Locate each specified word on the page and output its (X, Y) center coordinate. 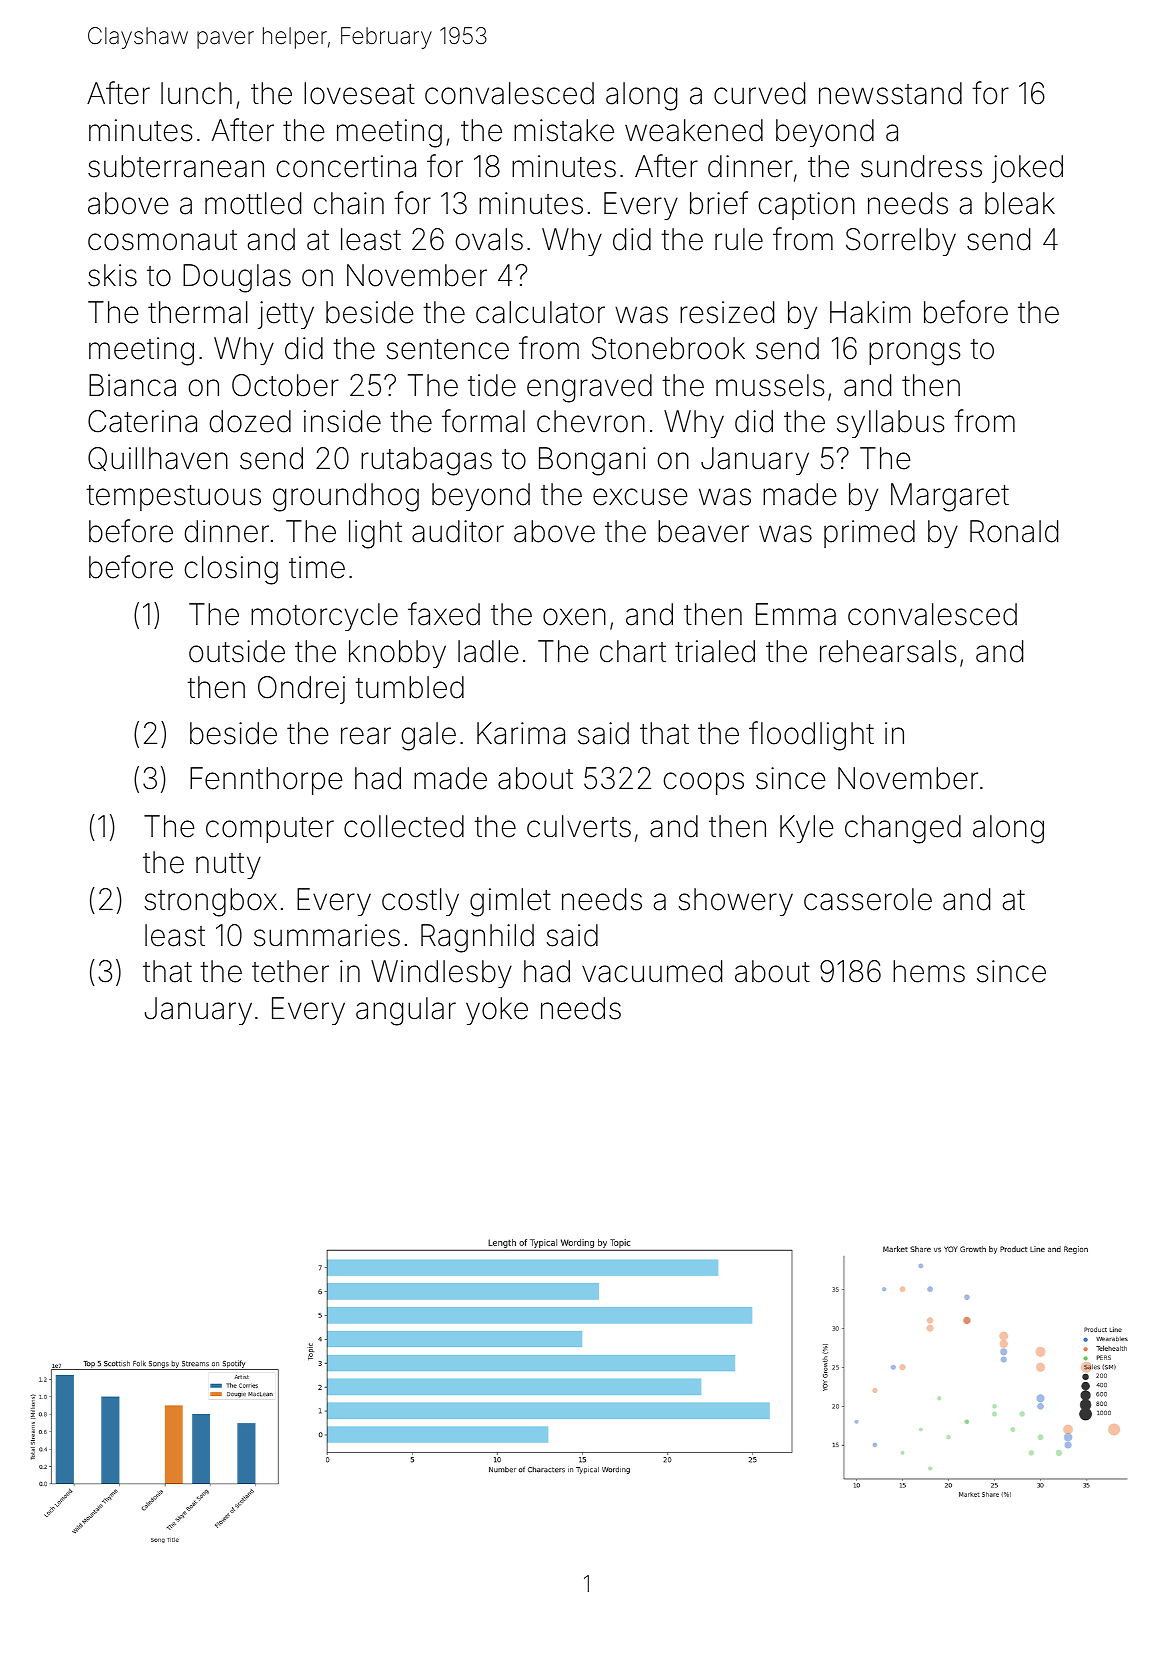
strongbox (210, 902)
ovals (489, 239)
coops (704, 783)
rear (366, 736)
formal (483, 421)
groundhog (346, 497)
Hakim (870, 312)
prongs (914, 354)
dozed (250, 421)
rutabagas (426, 461)
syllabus (890, 424)
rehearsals (888, 651)
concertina (346, 166)
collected (404, 826)
